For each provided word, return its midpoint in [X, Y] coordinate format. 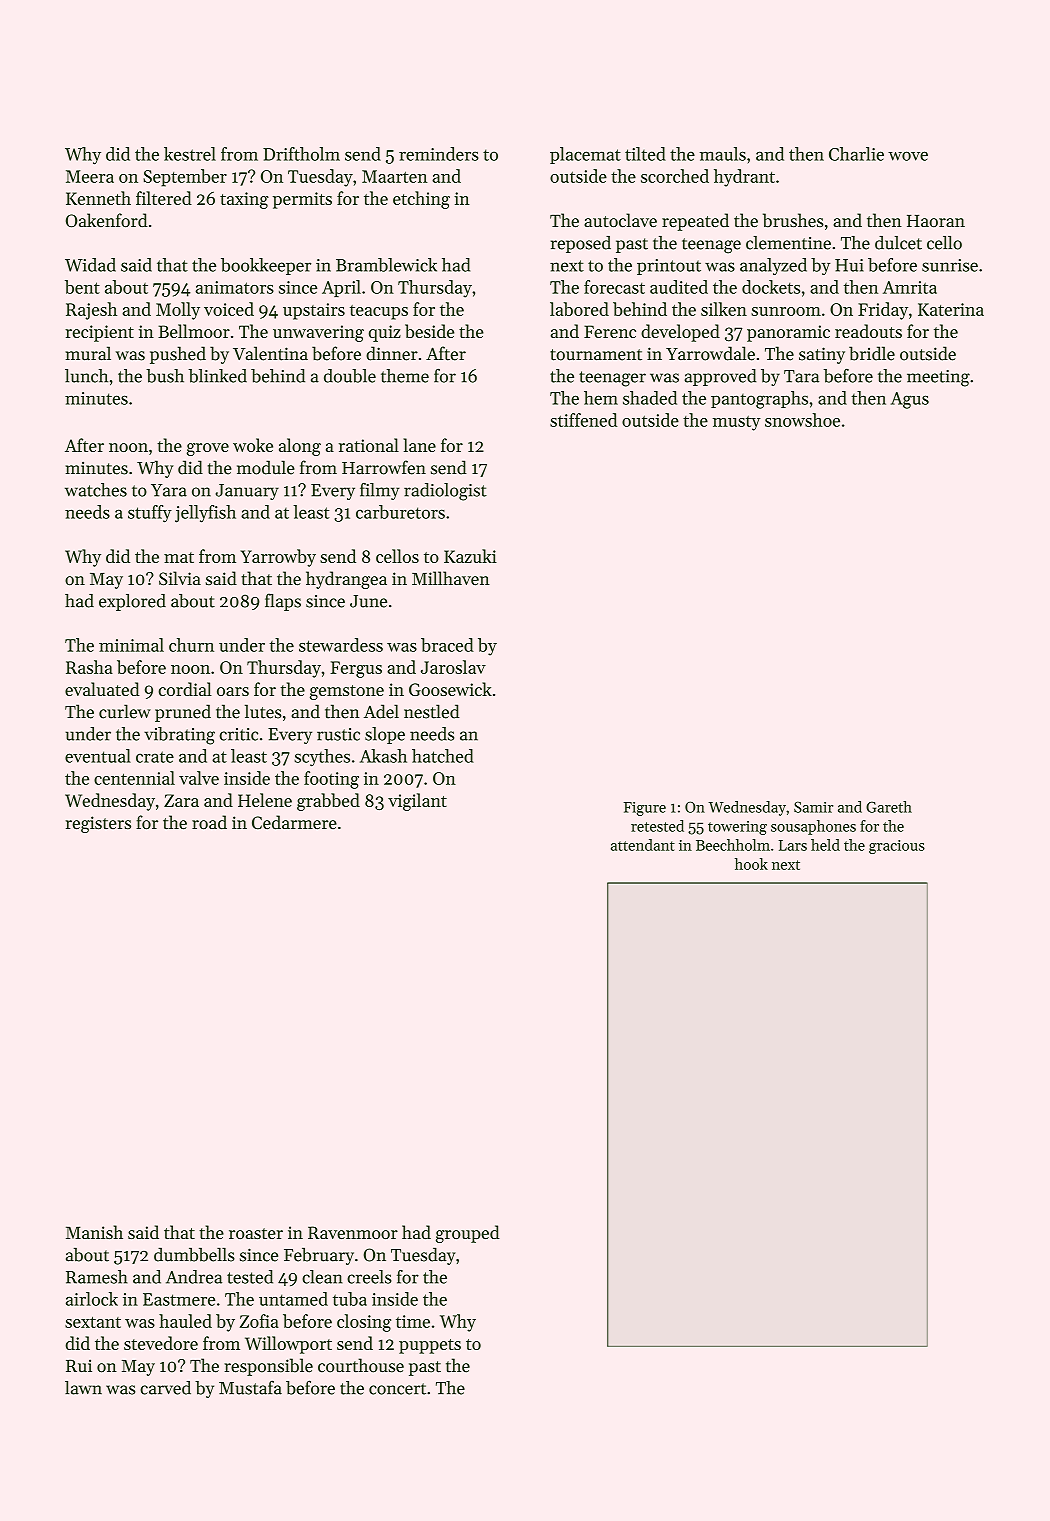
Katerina [951, 309]
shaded [650, 398]
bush [165, 376]
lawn [83, 1388]
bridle [872, 353]
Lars [793, 845]
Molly [178, 311]
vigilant [417, 802]
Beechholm [733, 845]
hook [751, 864]
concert [397, 1389]
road [209, 822]
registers [98, 824]
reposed [581, 244]
